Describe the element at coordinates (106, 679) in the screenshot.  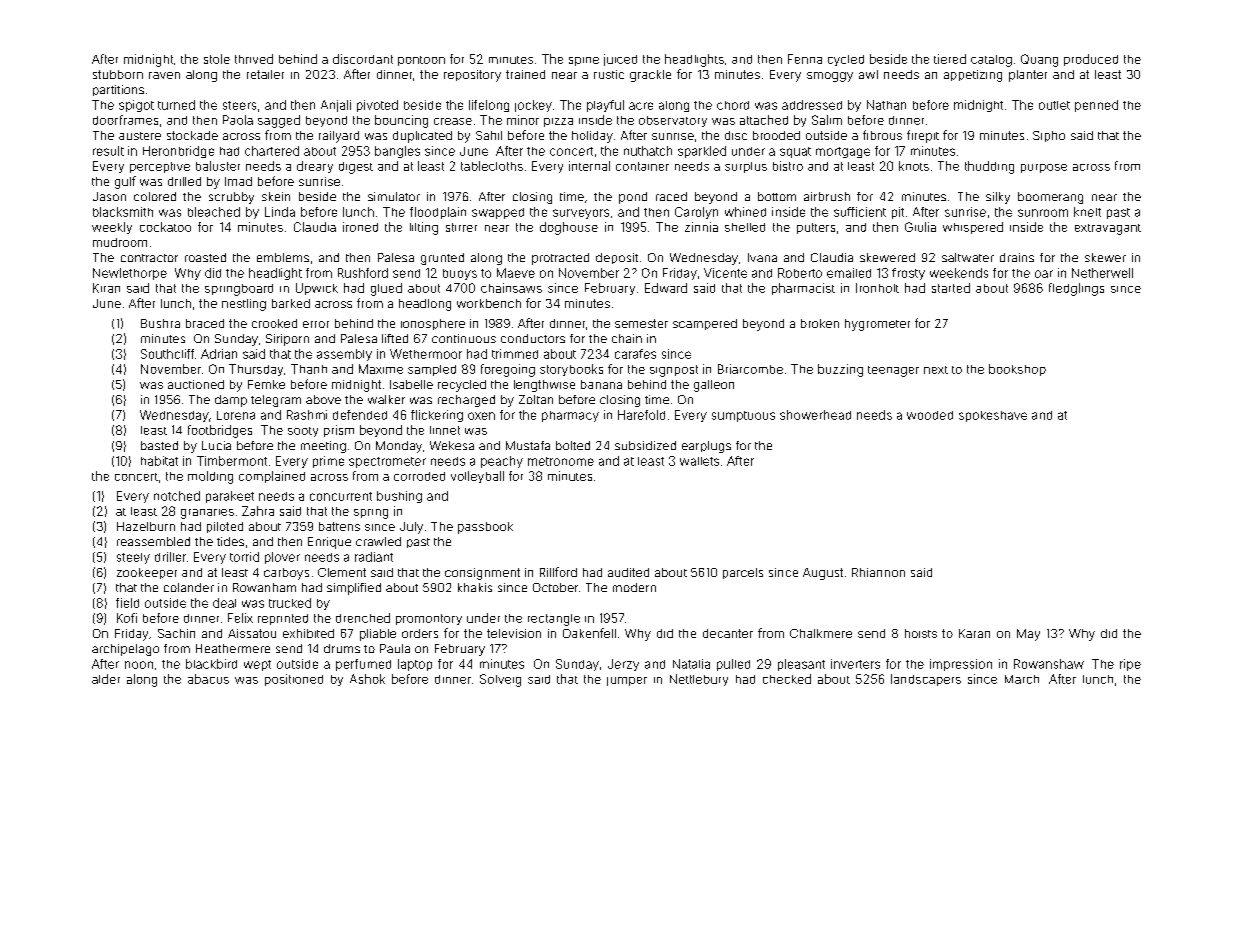
I see `alder` at that location.
